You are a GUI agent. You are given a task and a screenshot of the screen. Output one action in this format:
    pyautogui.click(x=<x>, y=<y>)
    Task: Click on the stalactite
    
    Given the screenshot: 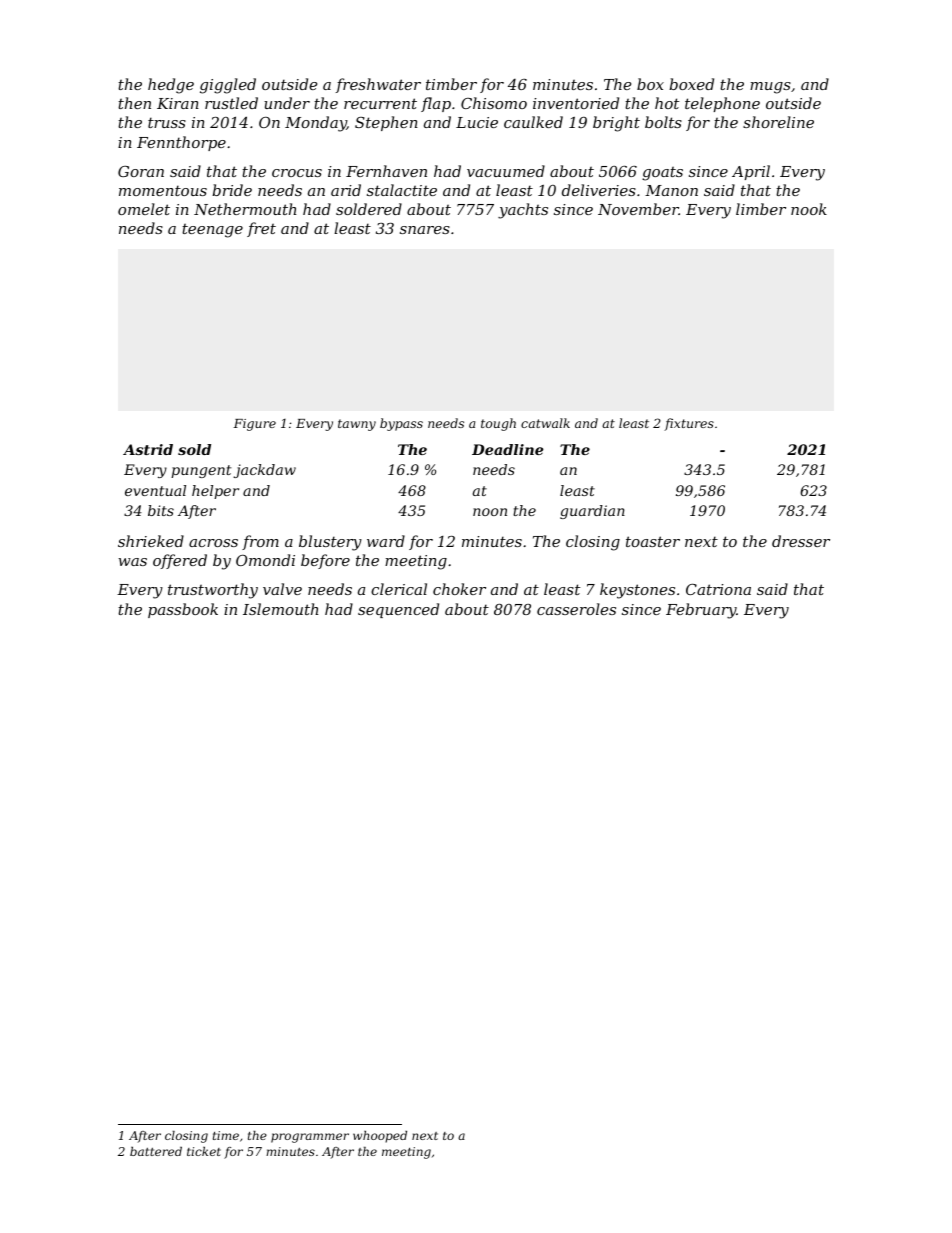 What is the action you would take?
    pyautogui.click(x=402, y=190)
